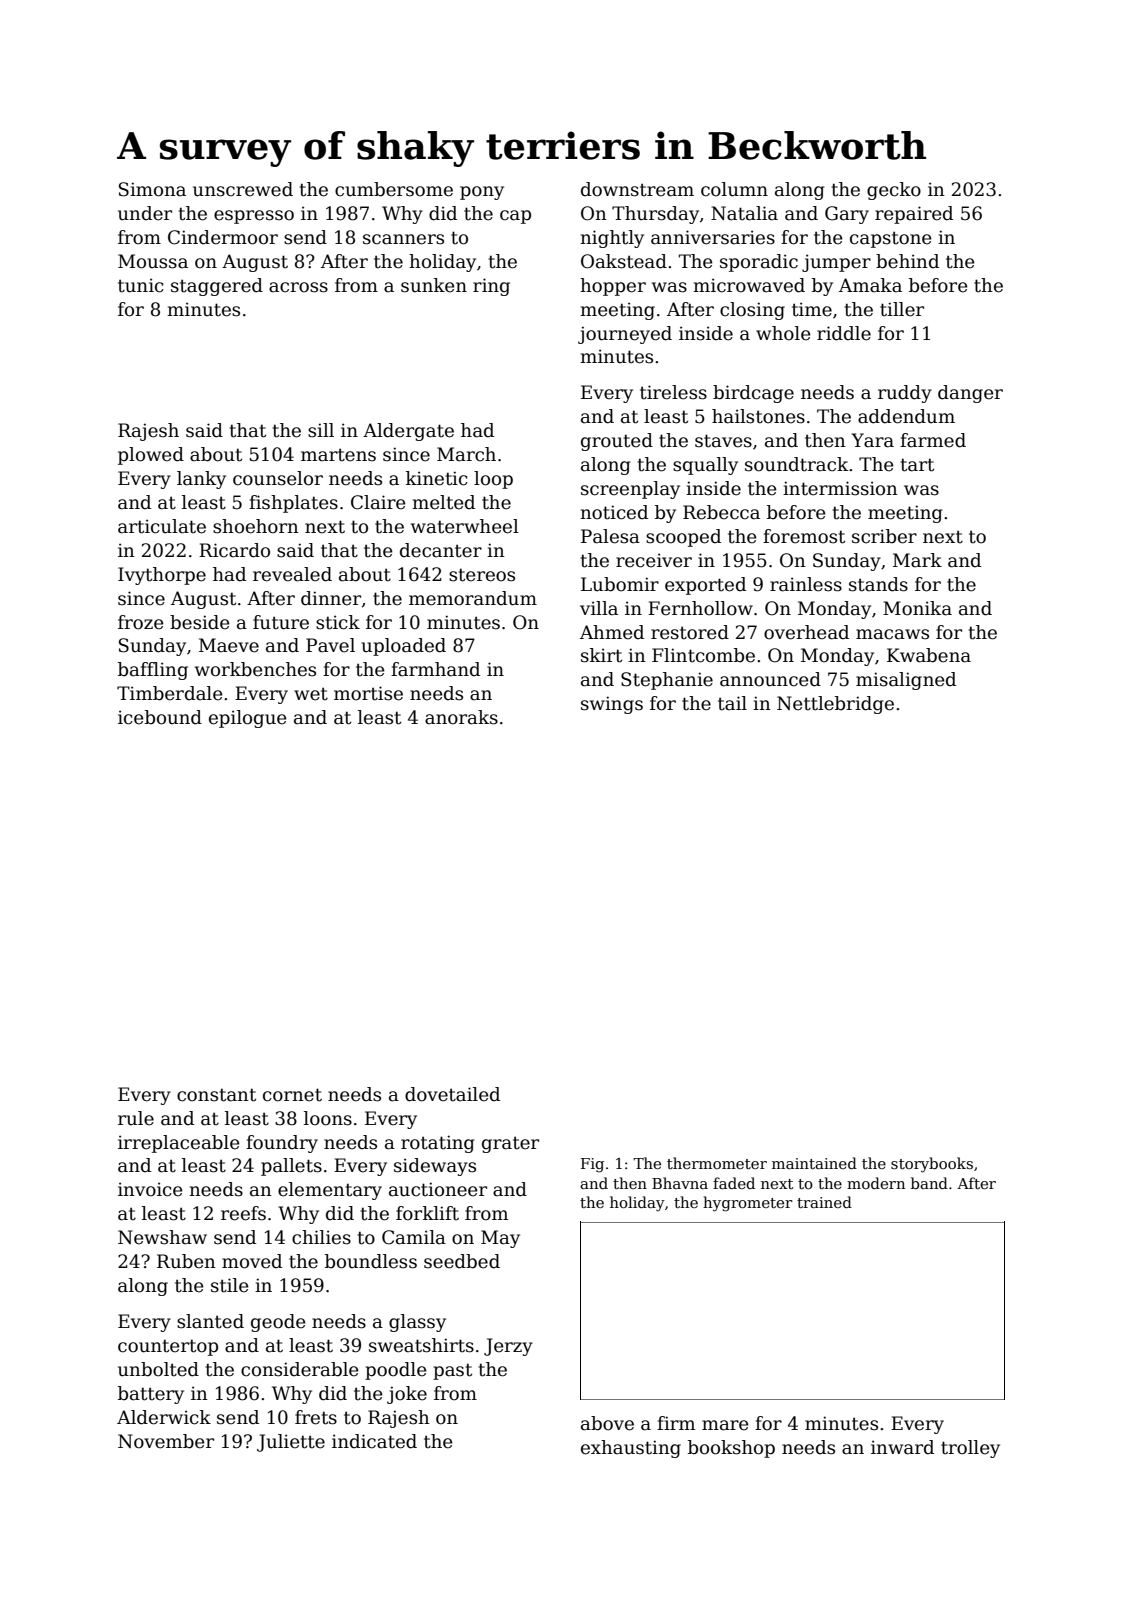  Describe the element at coordinates (894, 191) in the screenshot. I see `gecko` at that location.
